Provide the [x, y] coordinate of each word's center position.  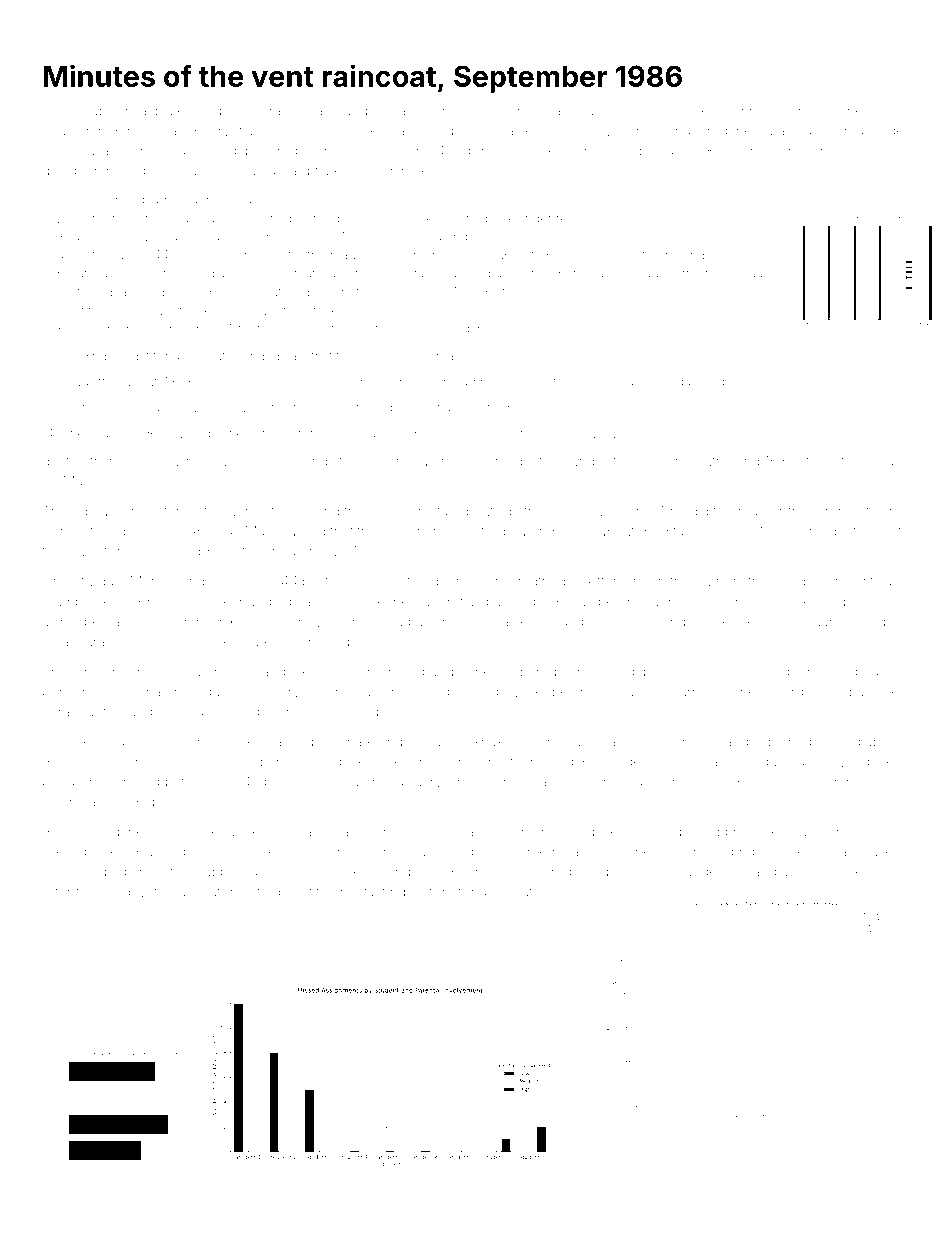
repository [422, 894]
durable [780, 131]
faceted [656, 871]
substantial [116, 110]
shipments [482, 151]
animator [206, 892]
